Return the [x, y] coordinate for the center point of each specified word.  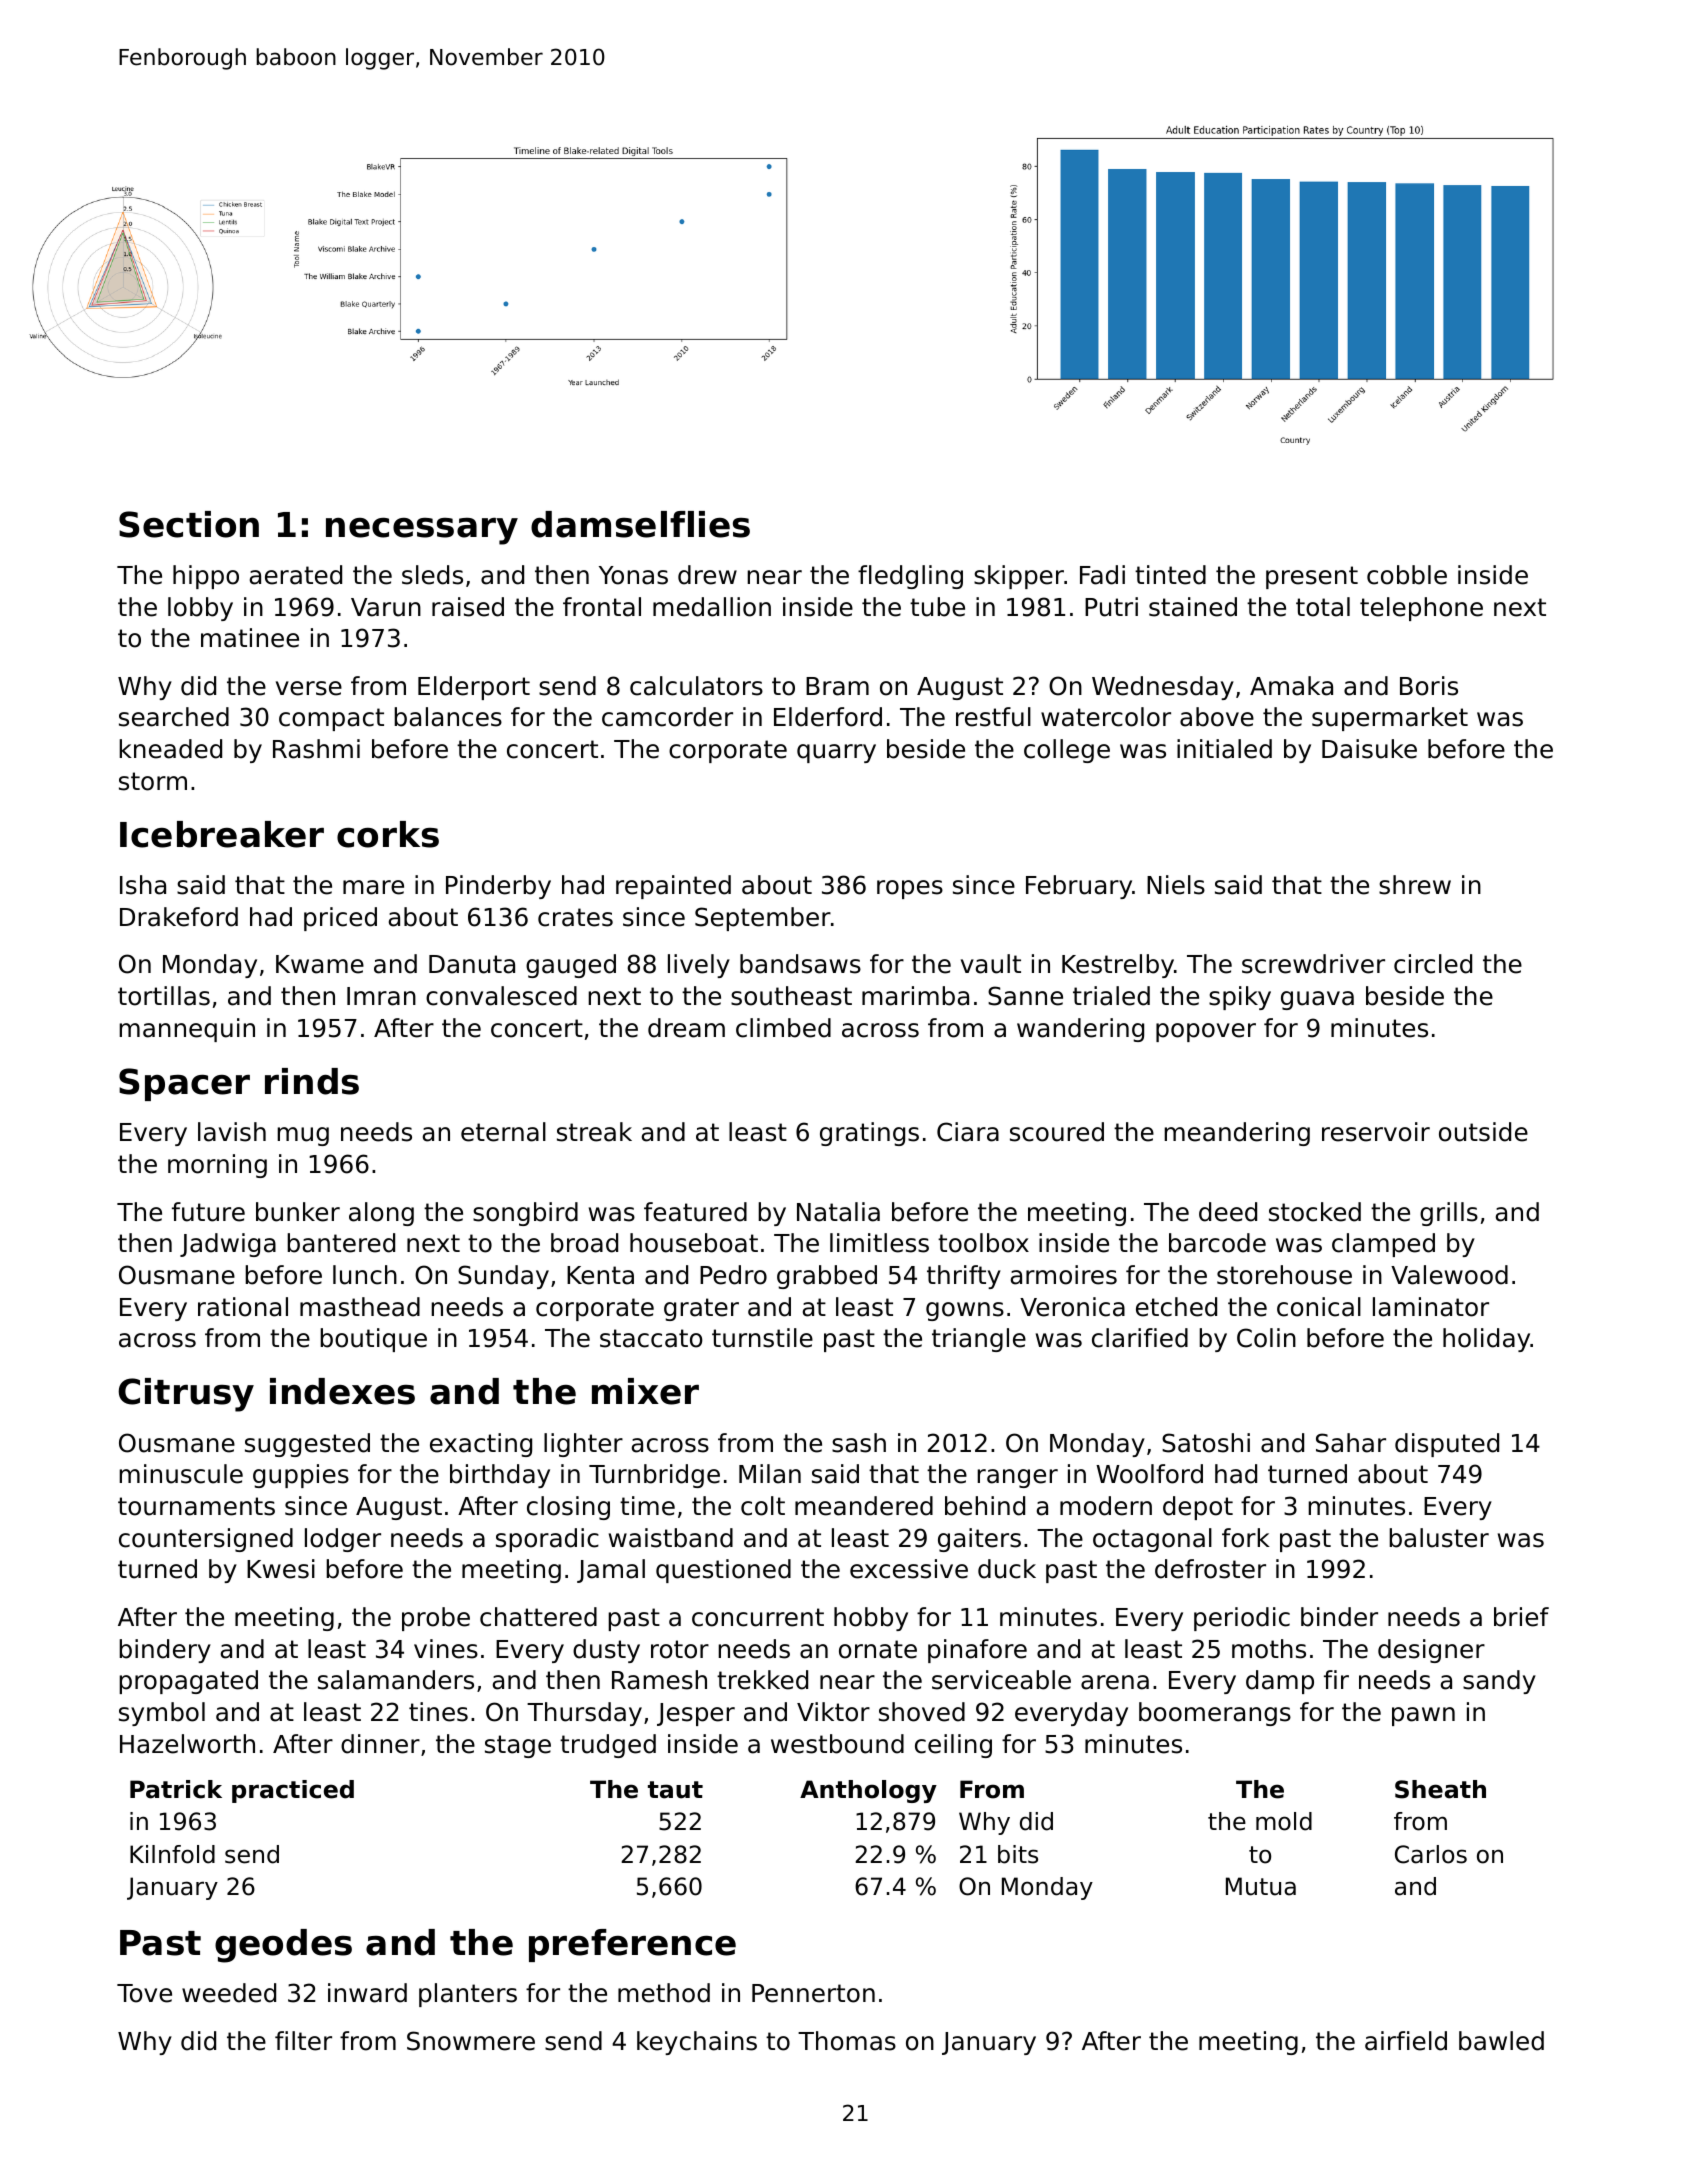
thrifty [964, 1277]
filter [303, 2041]
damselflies [640, 524]
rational [243, 1307]
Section [189, 524]
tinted [1170, 575]
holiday [1487, 1340]
